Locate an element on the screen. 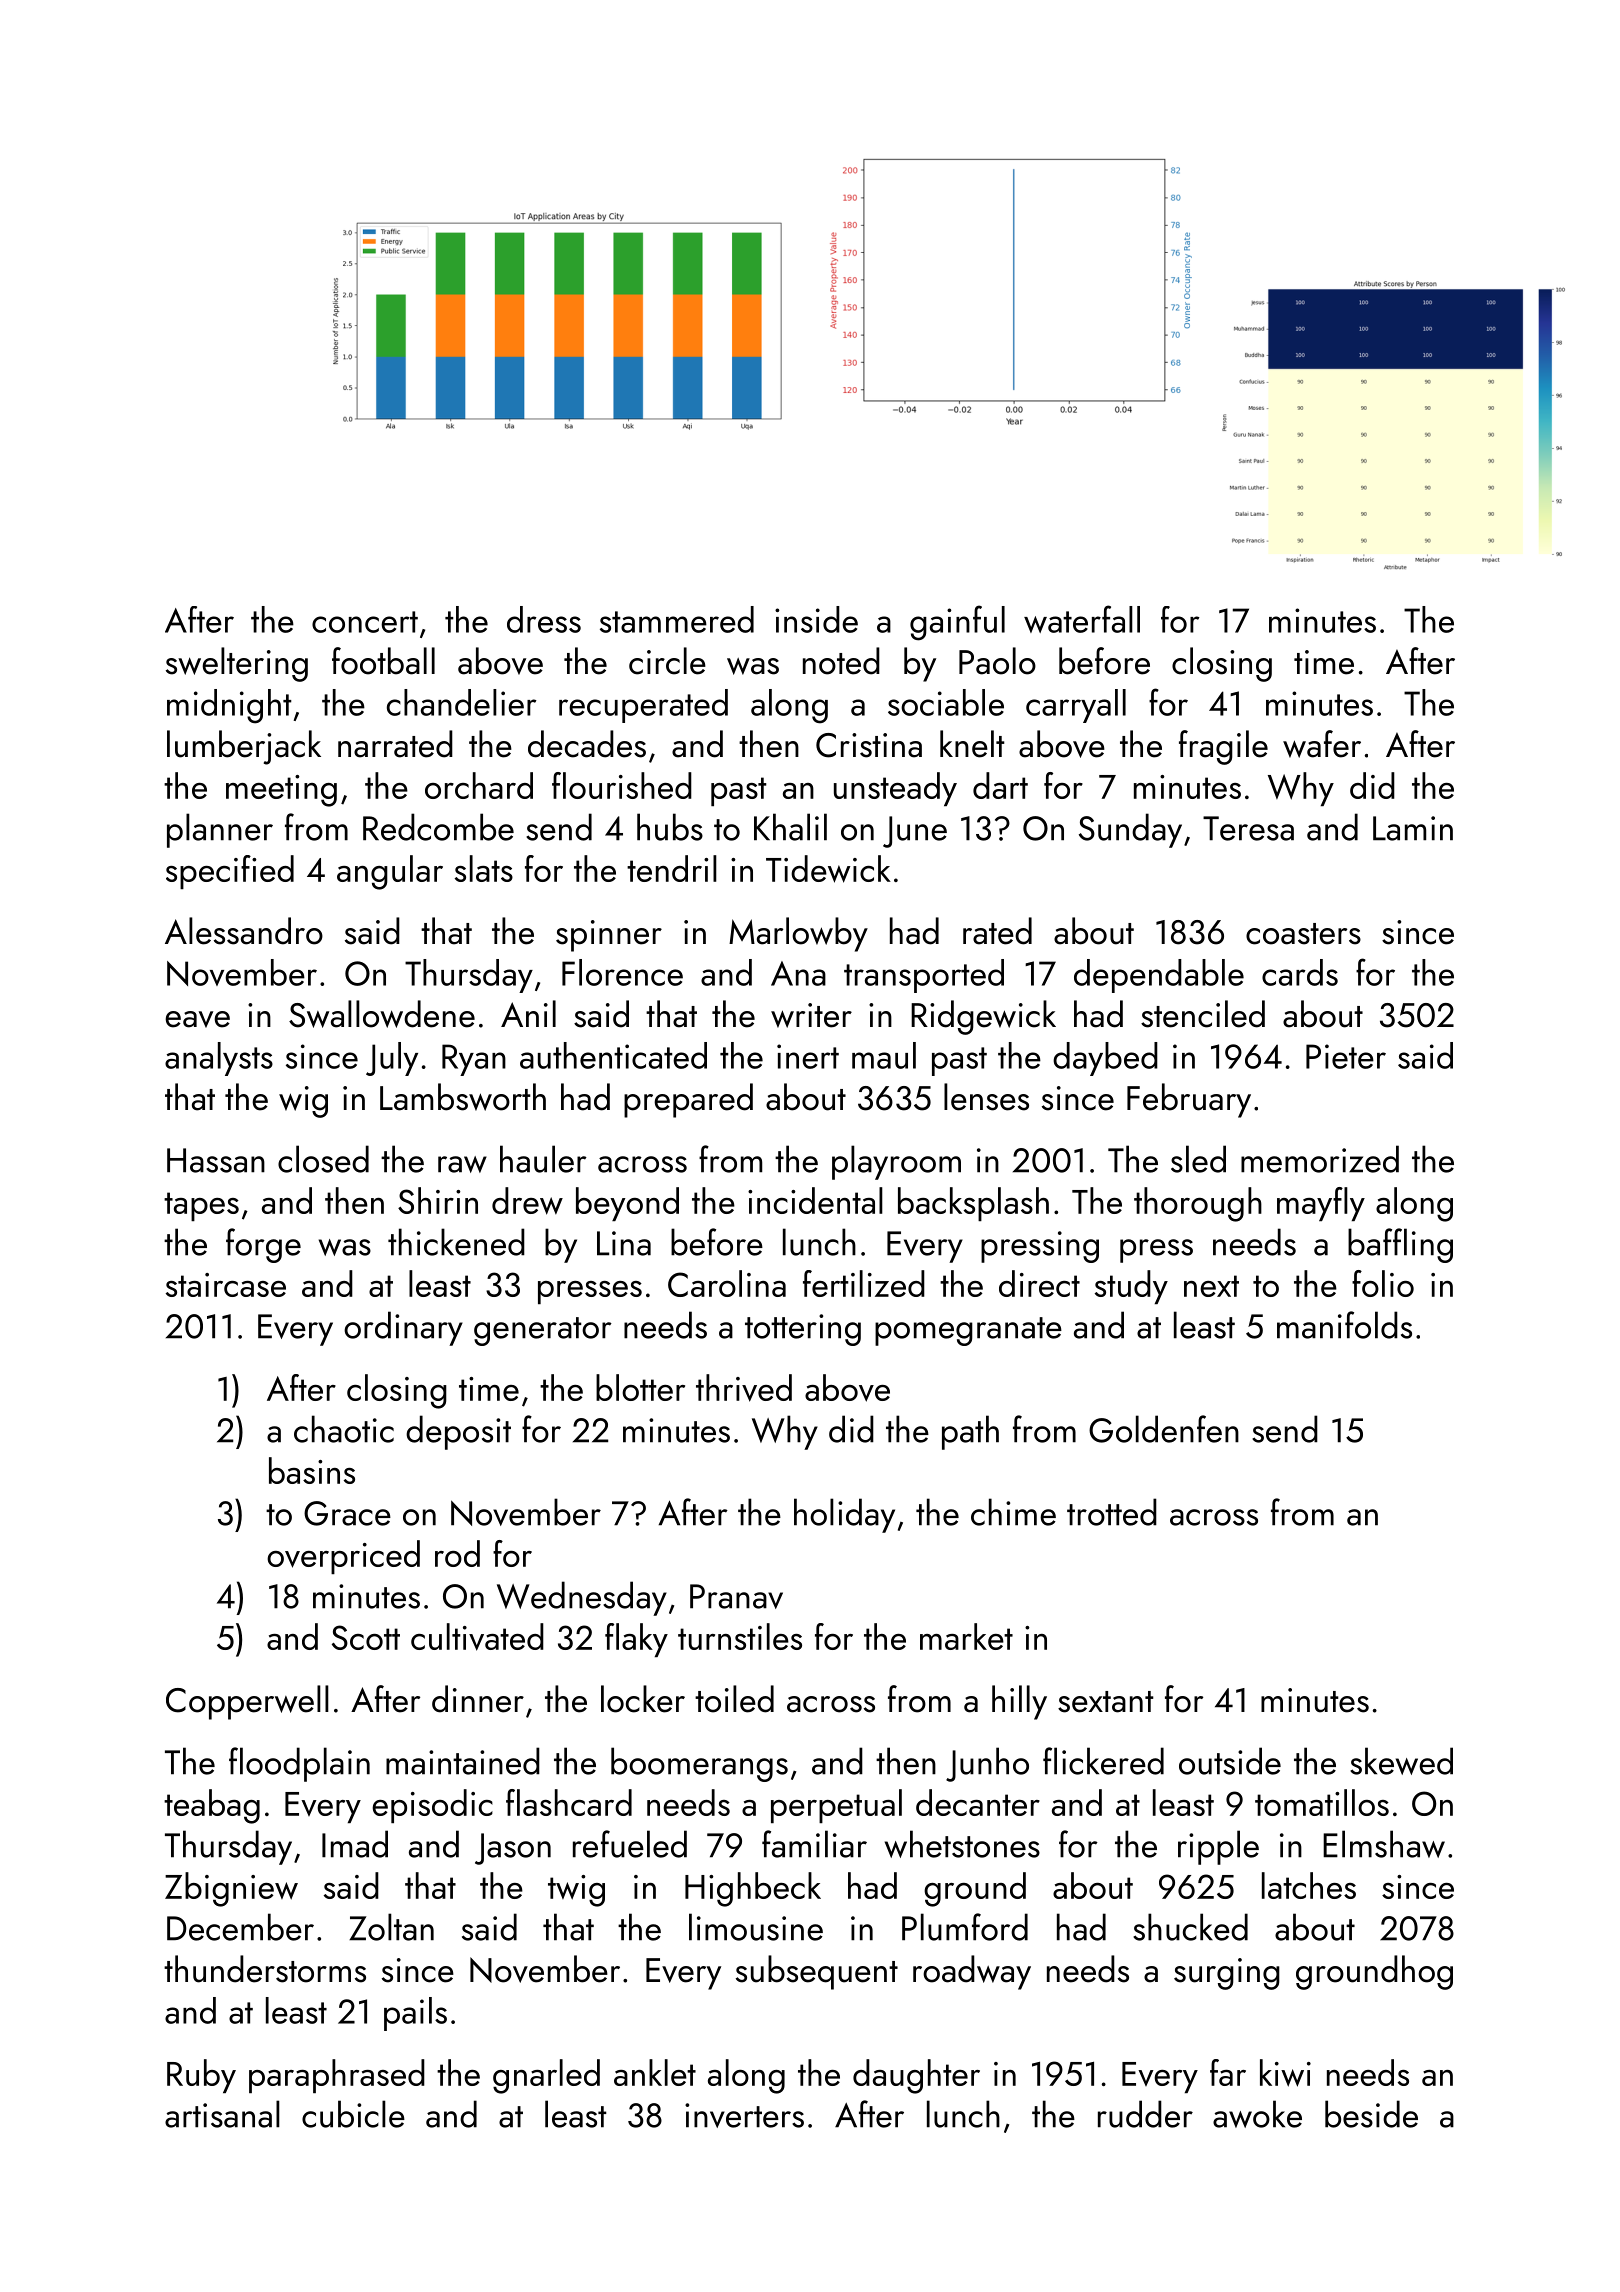  generator is located at coordinates (543, 1331).
